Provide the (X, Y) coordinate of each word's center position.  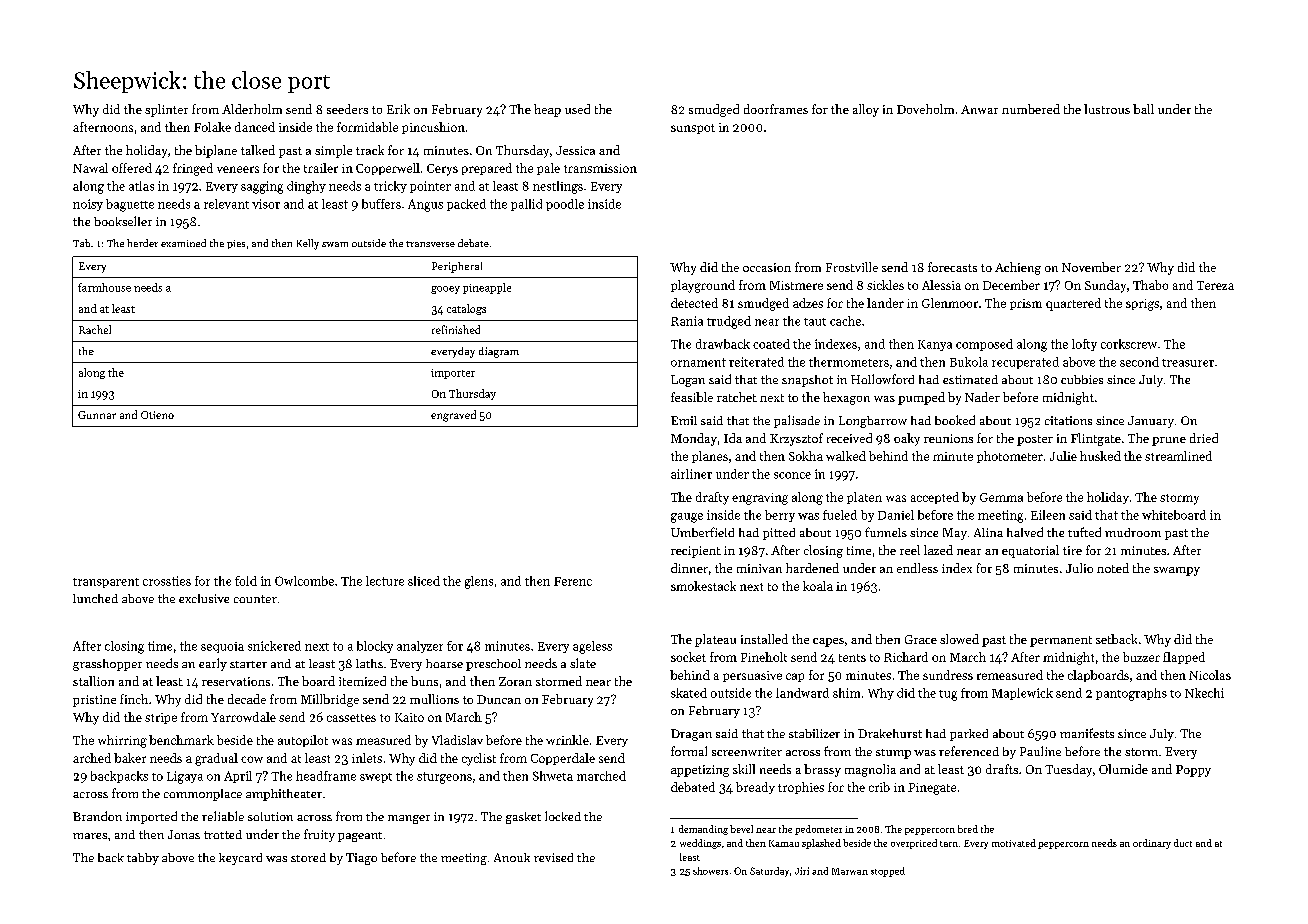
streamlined (1178, 456)
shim (846, 693)
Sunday (1105, 286)
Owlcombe (304, 581)
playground (703, 286)
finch (134, 699)
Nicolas (1210, 675)
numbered (1031, 109)
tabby (143, 859)
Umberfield (702, 532)
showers (710, 871)
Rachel (95, 329)
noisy (88, 205)
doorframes (776, 109)
